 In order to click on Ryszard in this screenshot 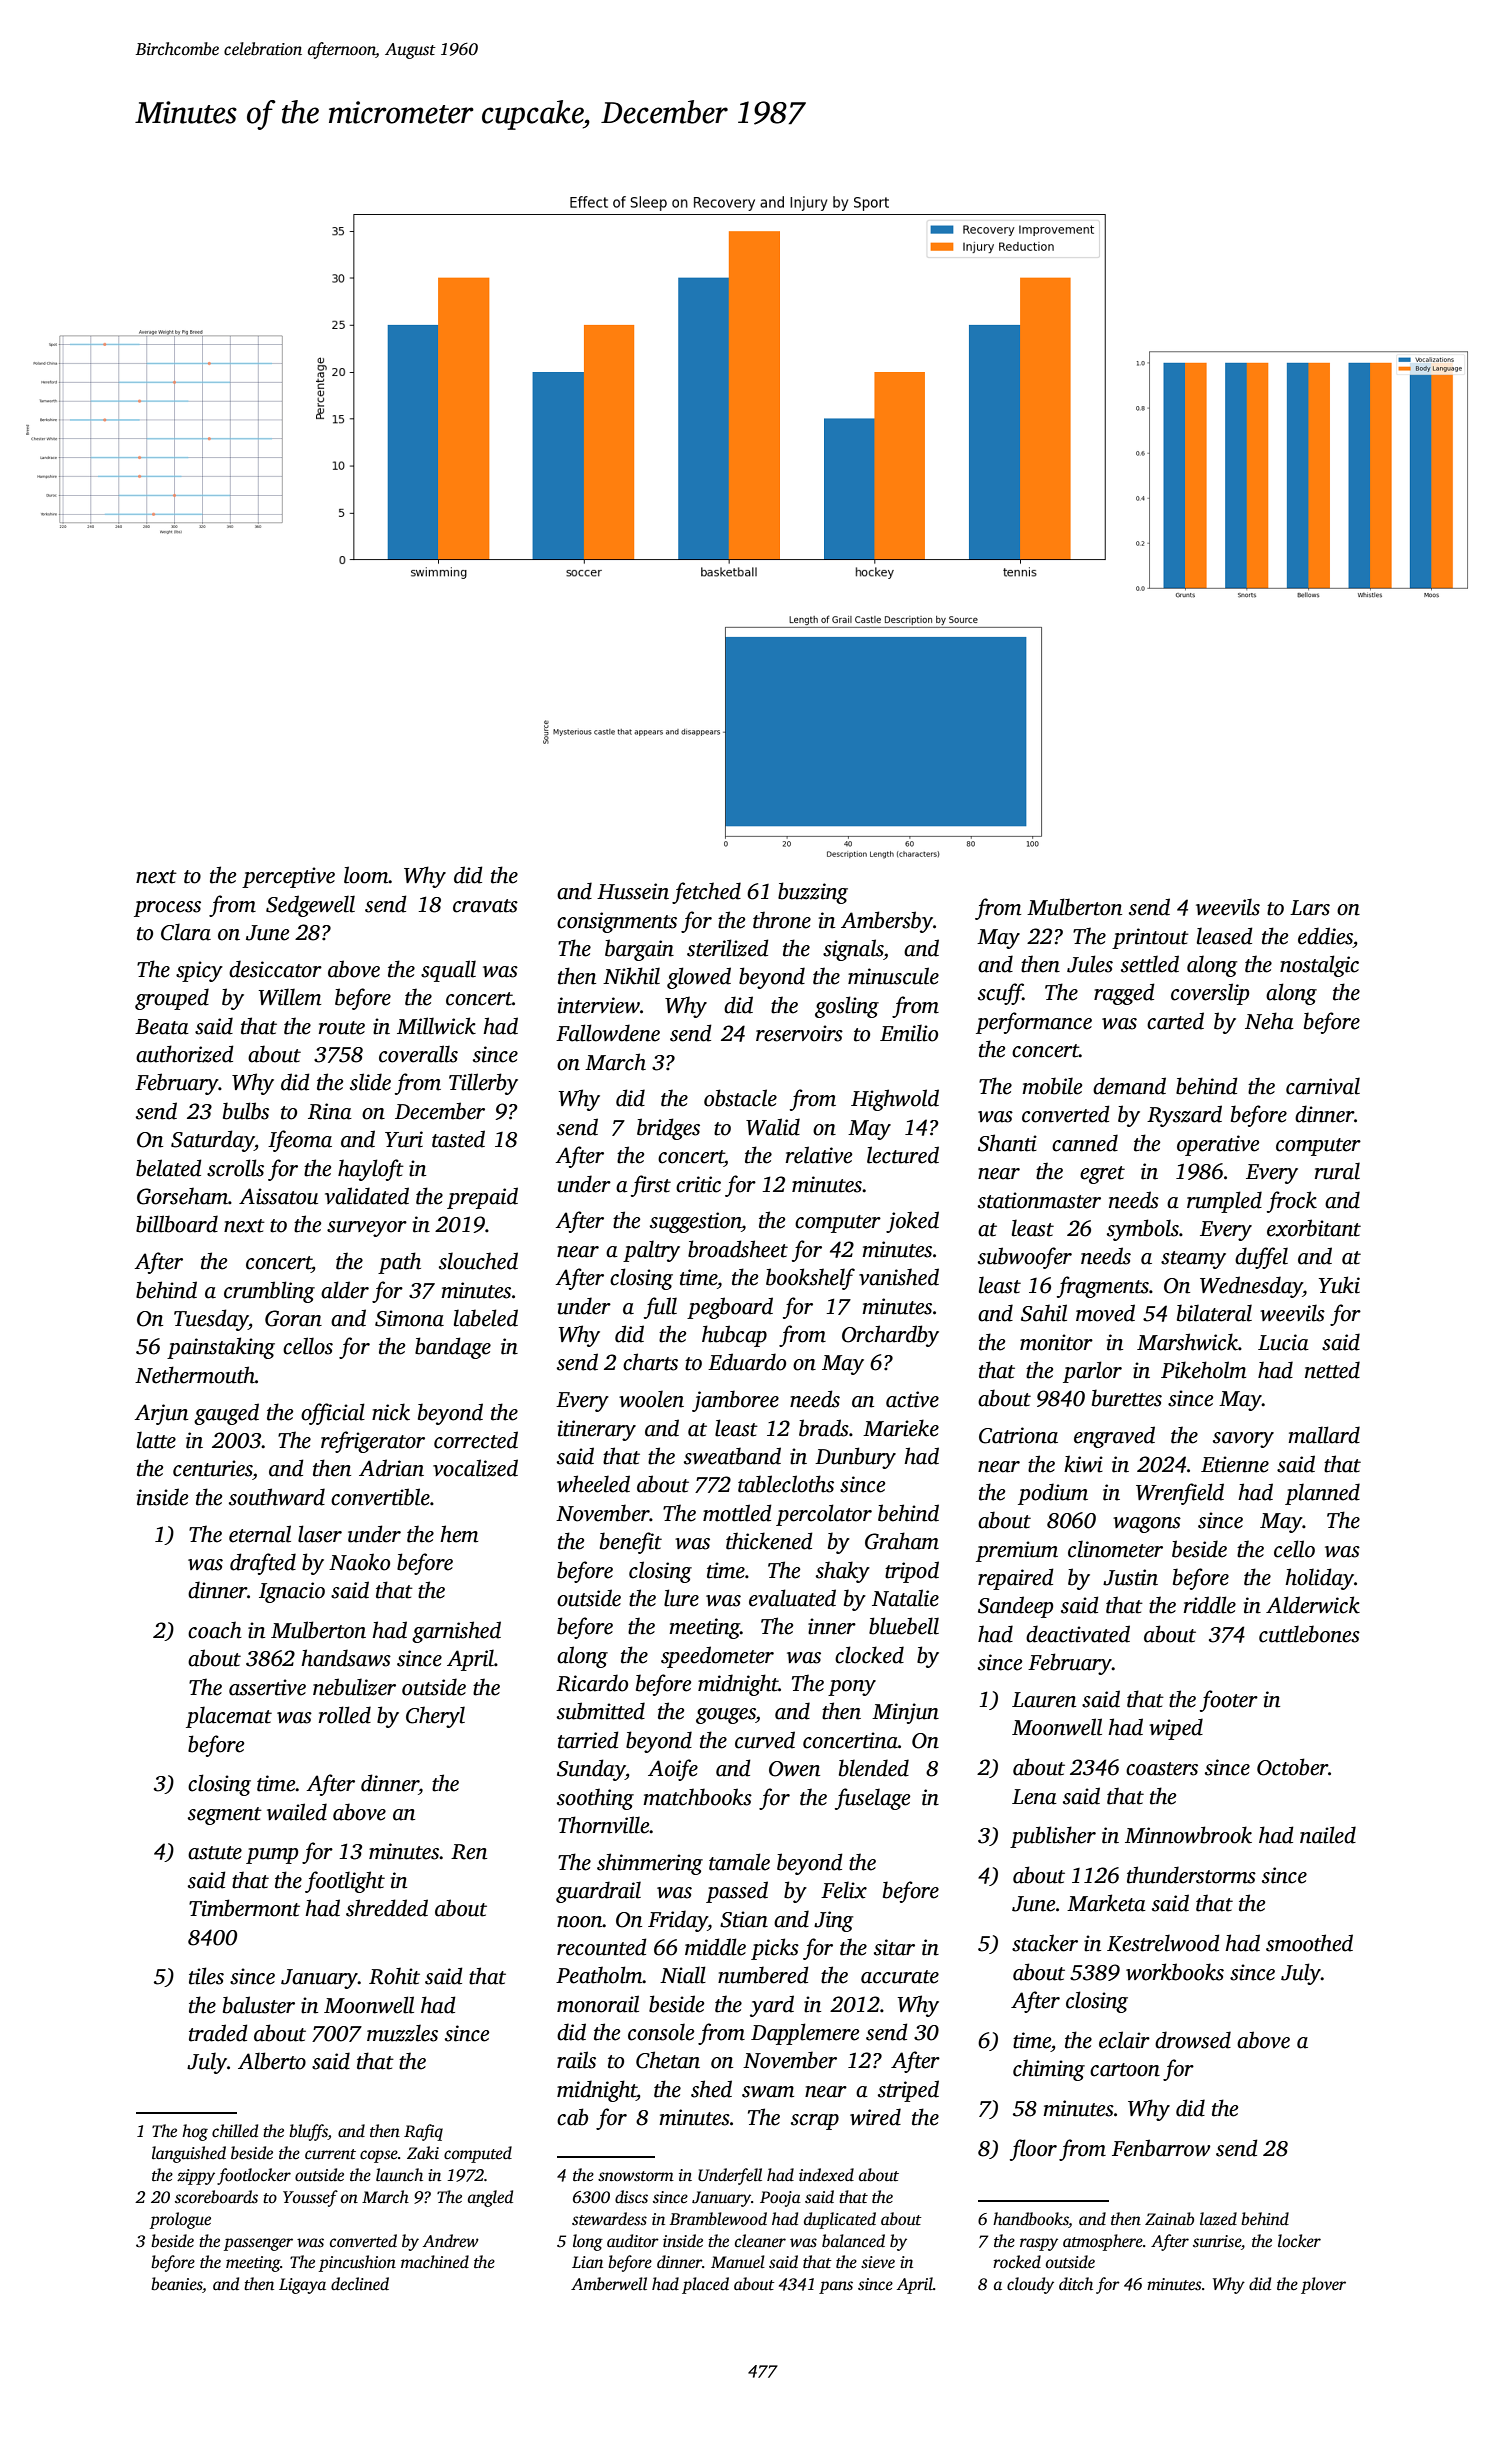, I will do `click(1184, 1116)`.
